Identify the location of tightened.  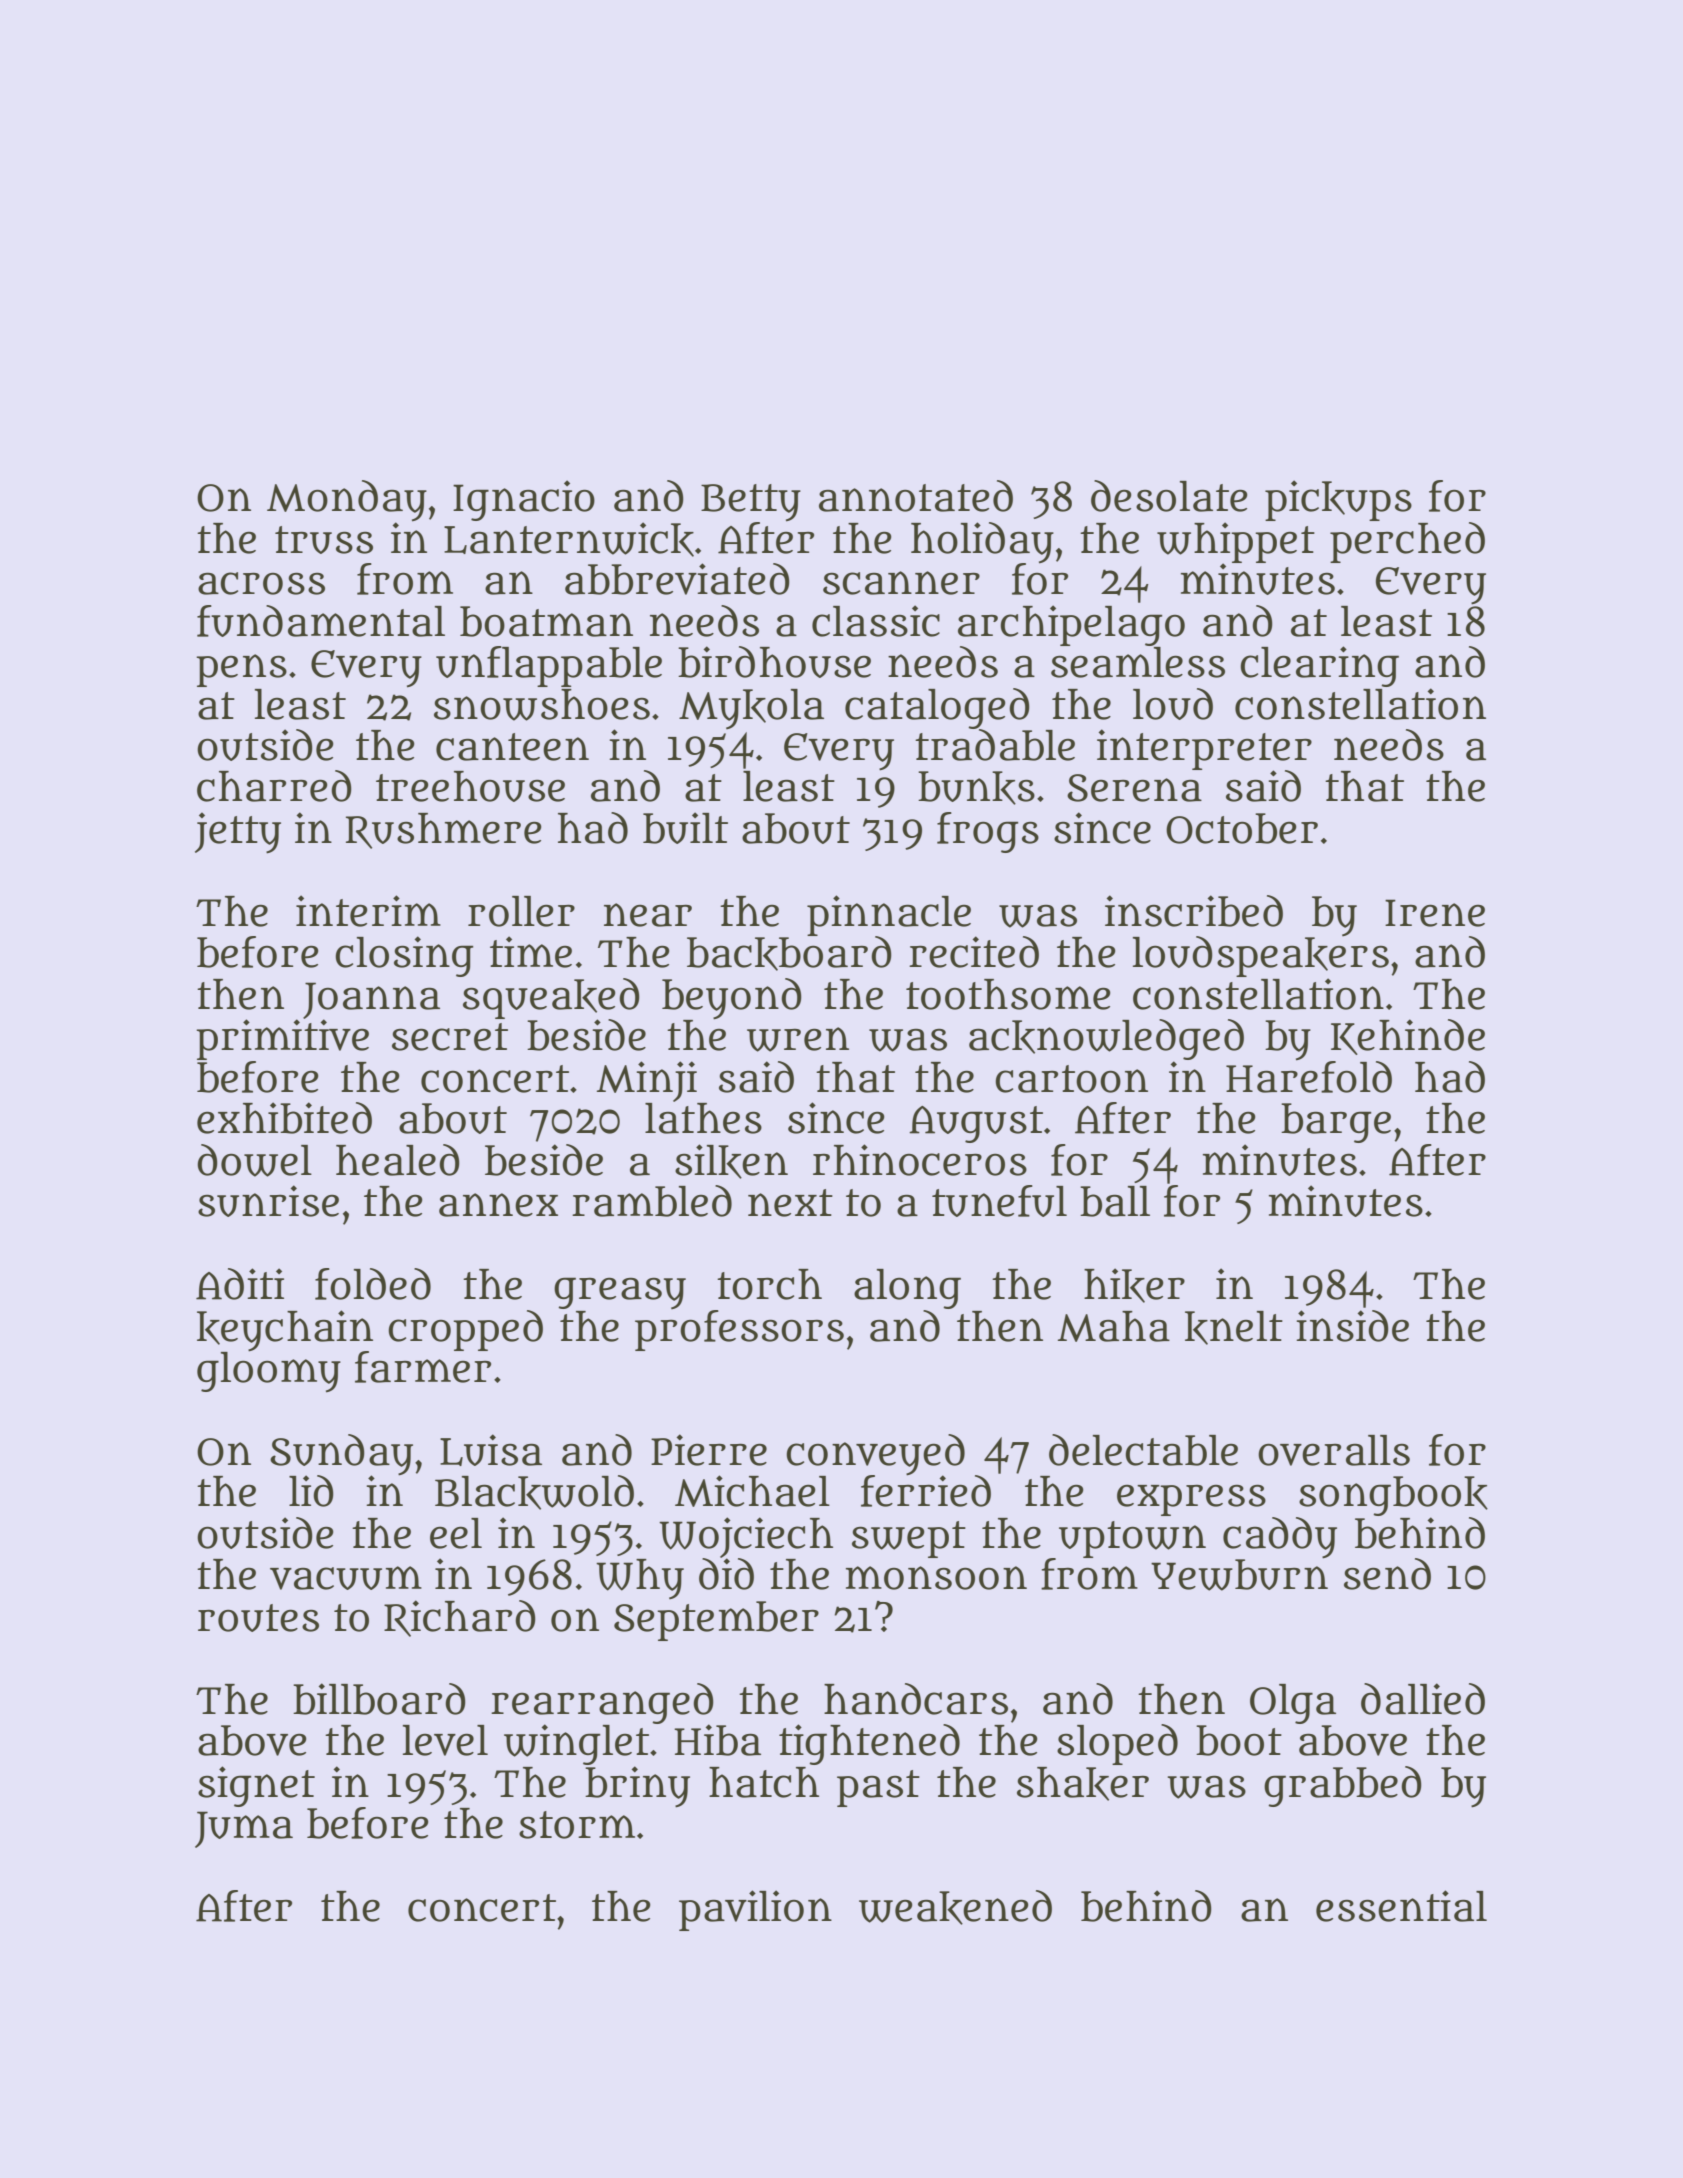
(869, 1744).
